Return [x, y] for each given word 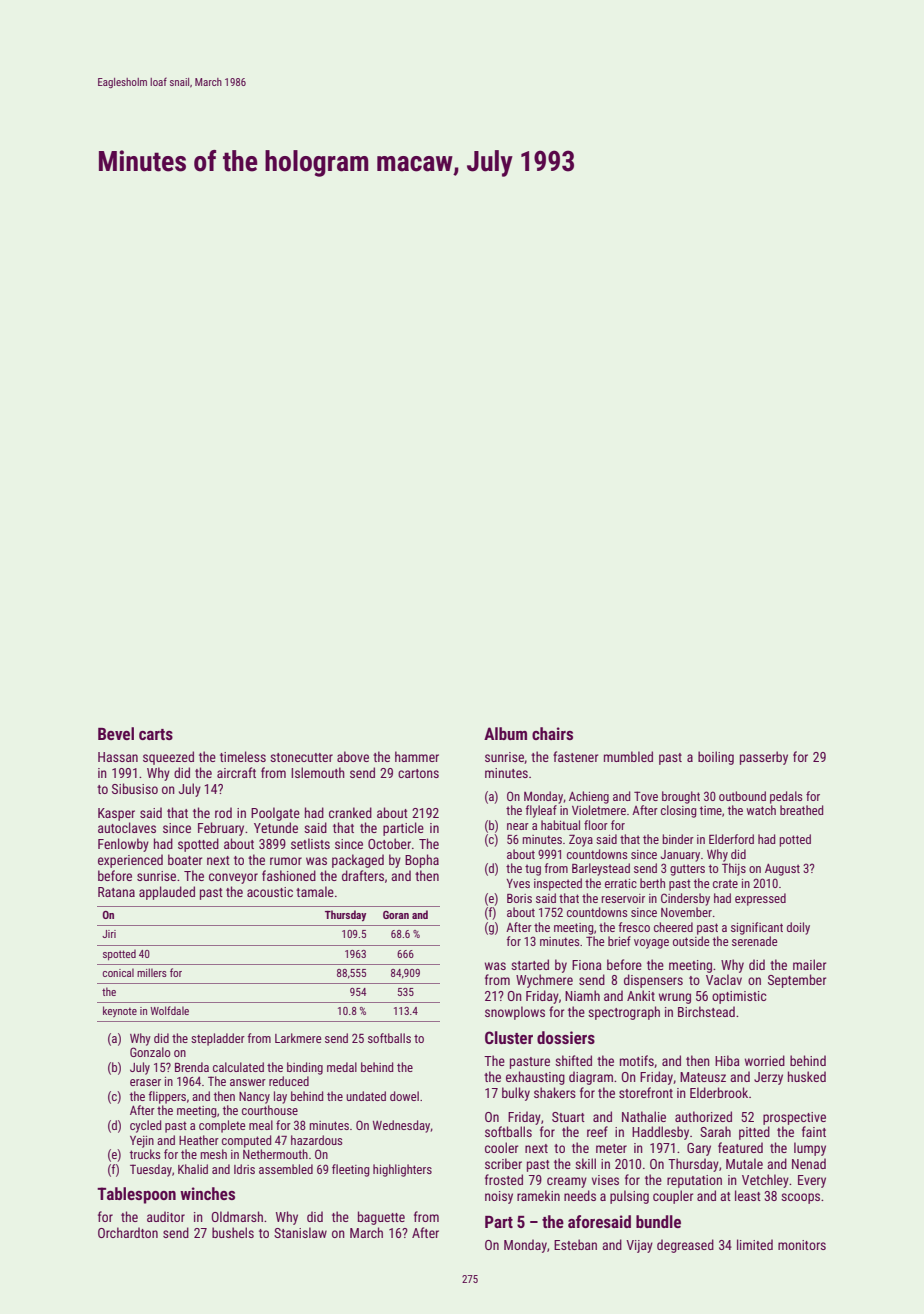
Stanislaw [300, 1232]
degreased [685, 1246]
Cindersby [685, 899]
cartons [418, 773]
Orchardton [128, 1232]
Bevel [116, 733]
